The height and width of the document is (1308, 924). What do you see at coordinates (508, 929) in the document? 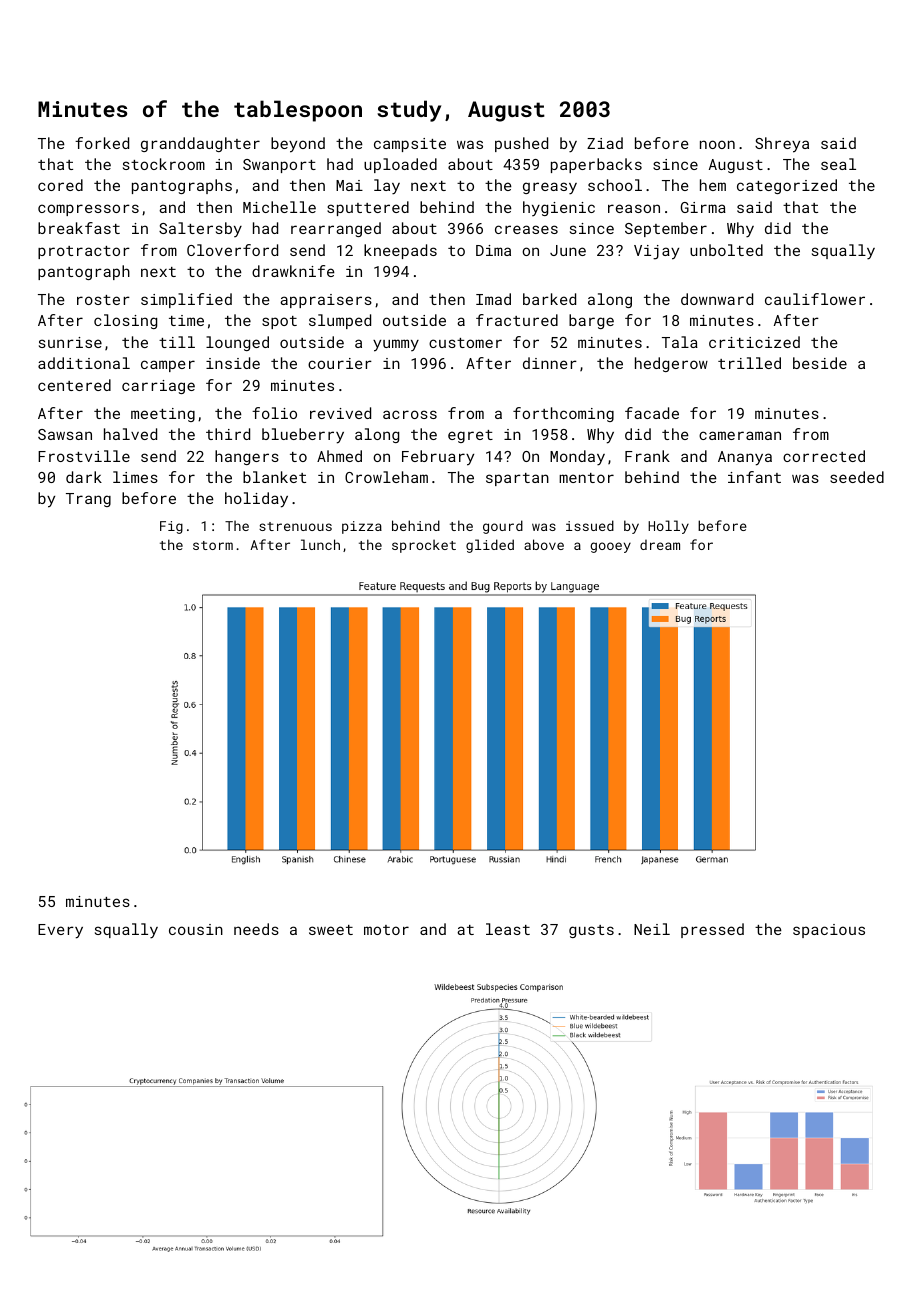
I see `least` at bounding box center [508, 929].
